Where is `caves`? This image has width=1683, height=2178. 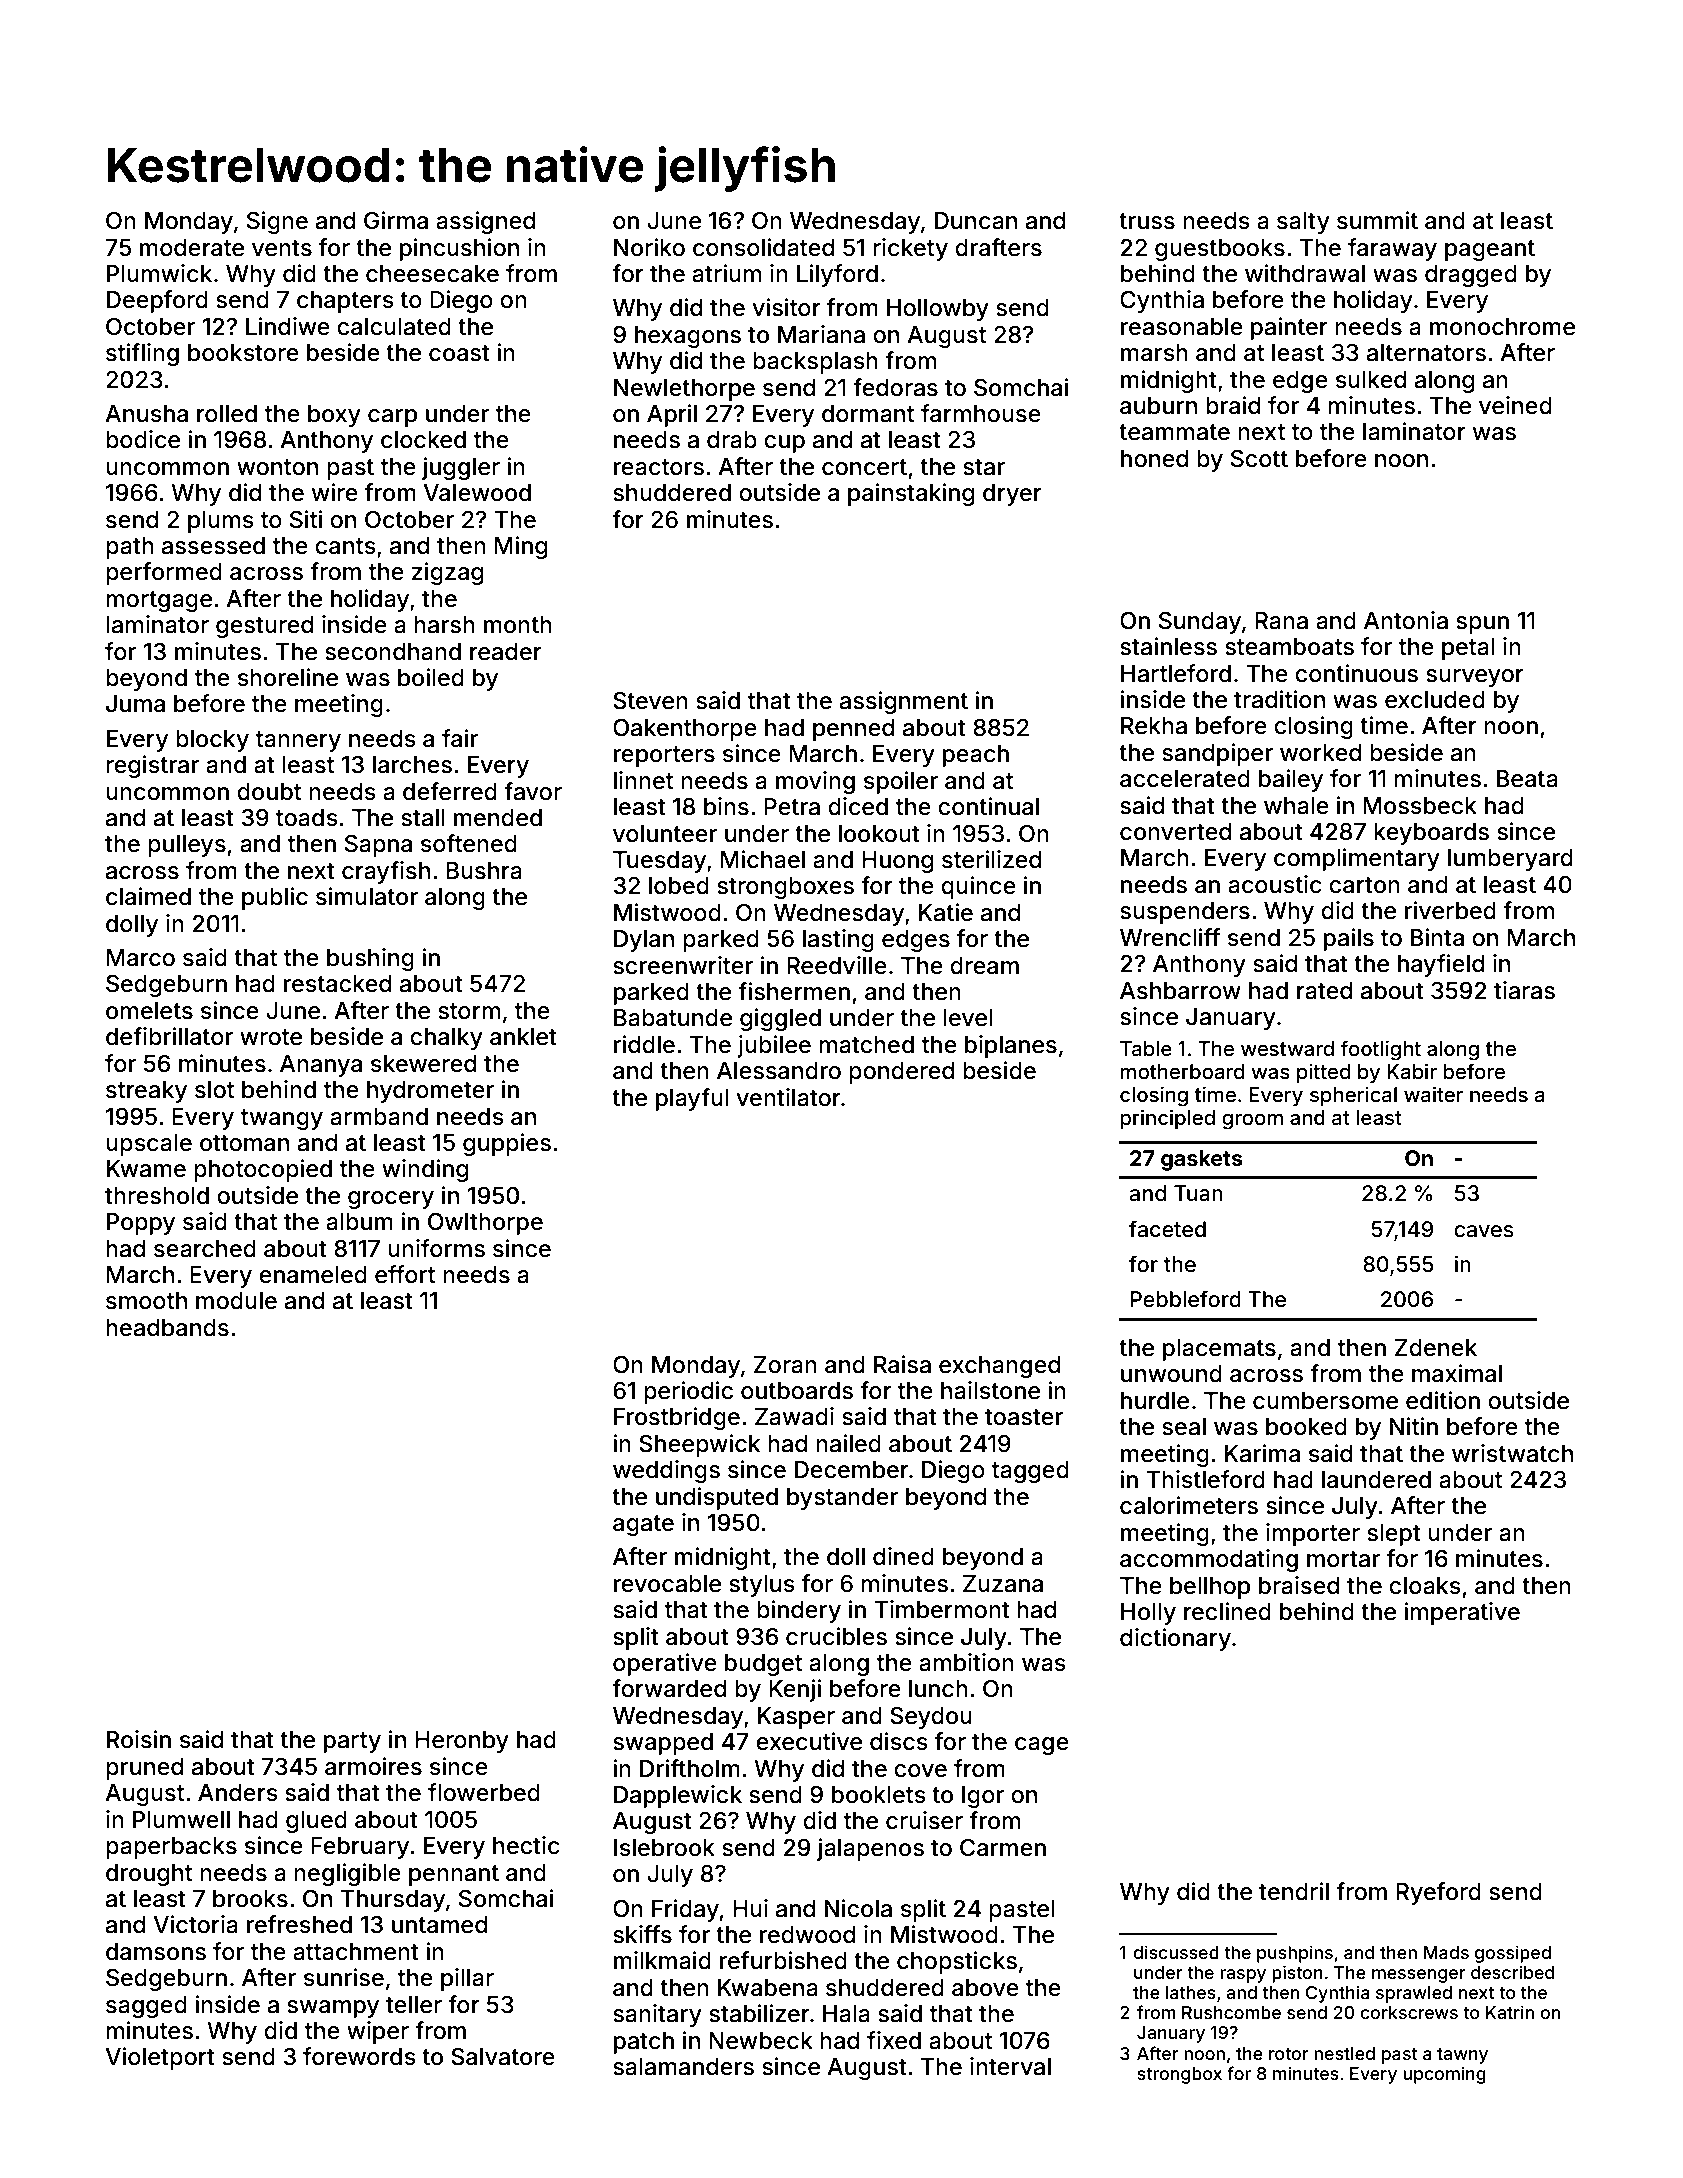
caves is located at coordinates (1484, 1231).
